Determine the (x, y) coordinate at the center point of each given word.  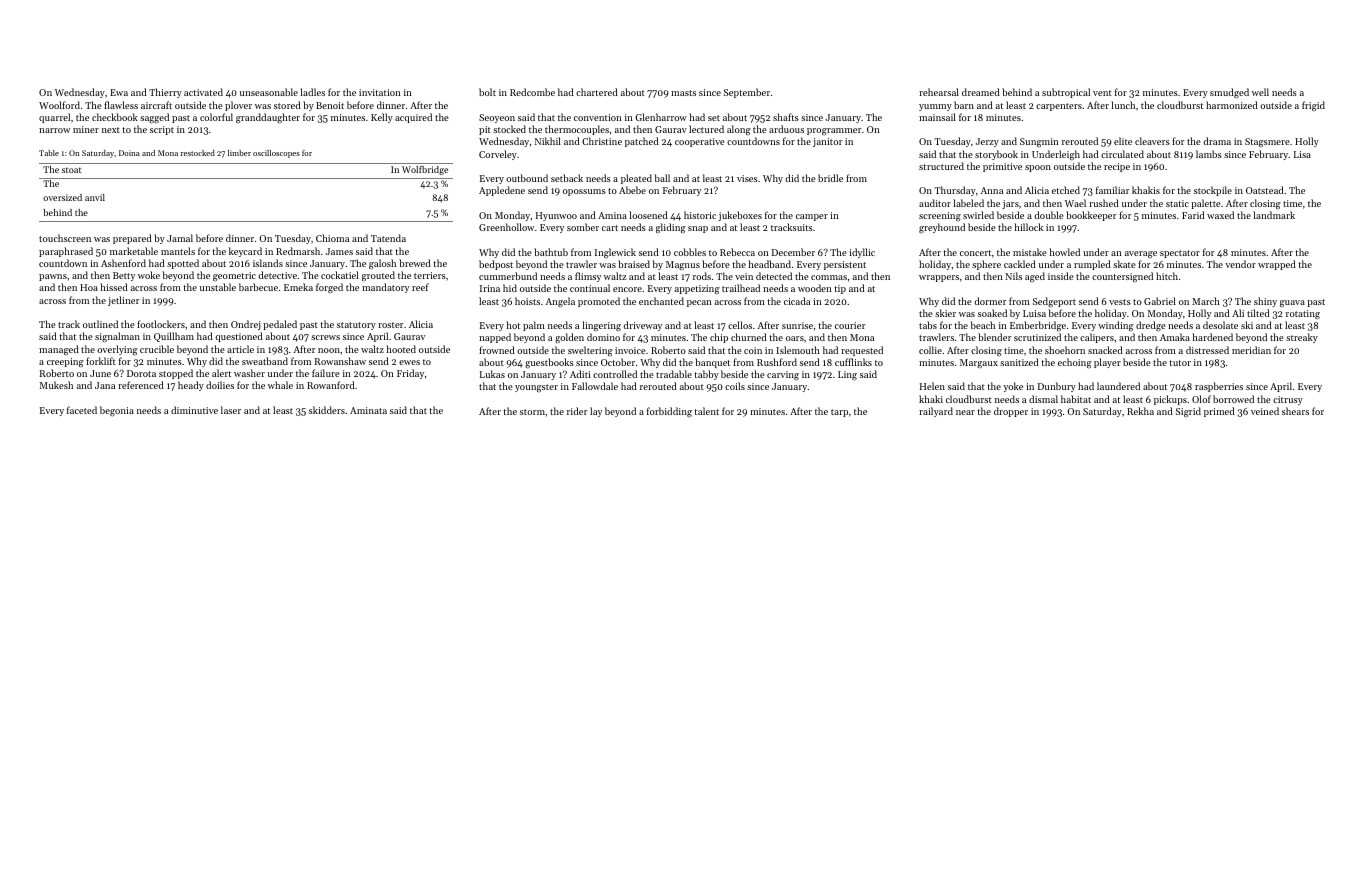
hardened (1212, 337)
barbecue (258, 287)
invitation (380, 92)
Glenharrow (661, 117)
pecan (699, 303)
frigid (1313, 106)
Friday (410, 374)
